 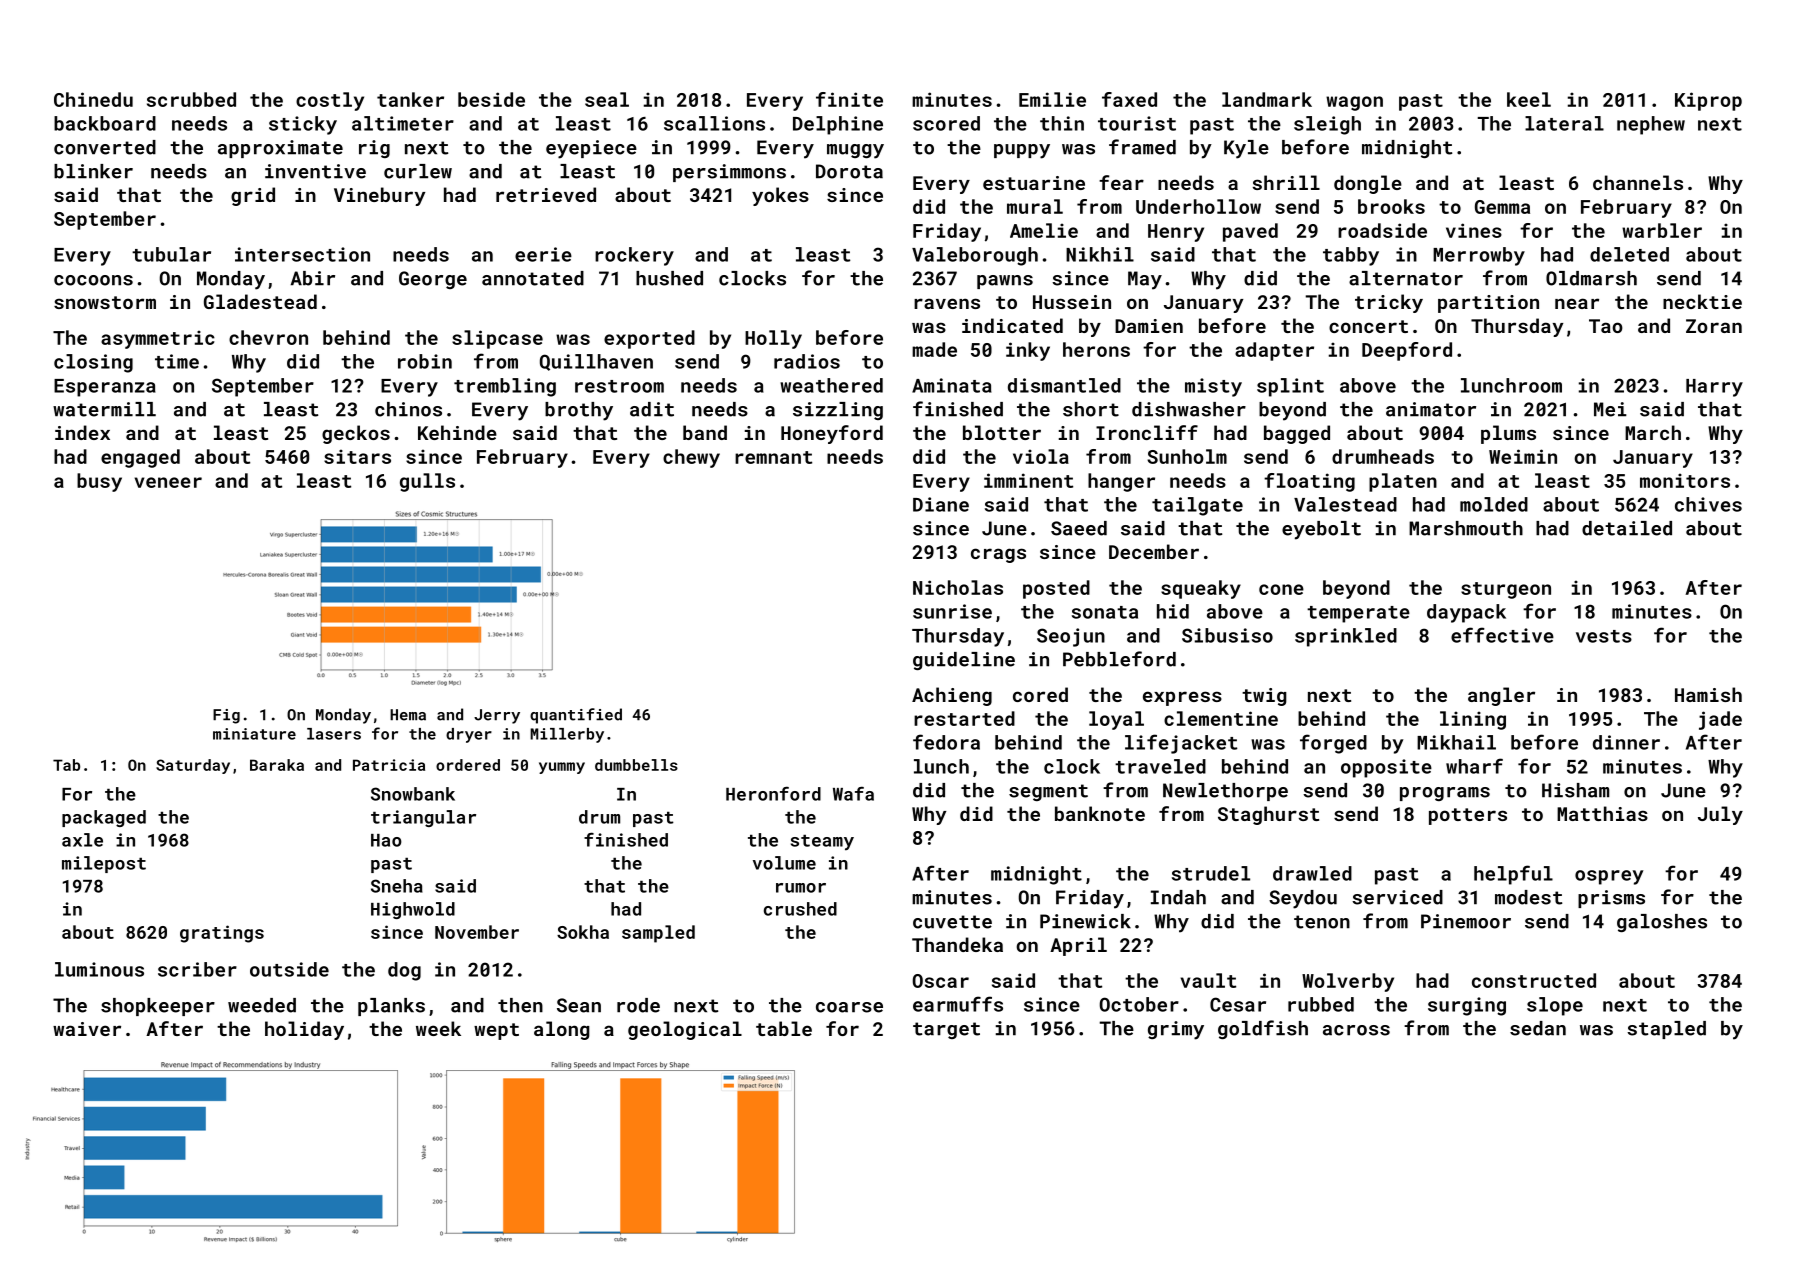 What do you see at coordinates (1708, 101) in the screenshot?
I see `Kiprop` at bounding box center [1708, 101].
